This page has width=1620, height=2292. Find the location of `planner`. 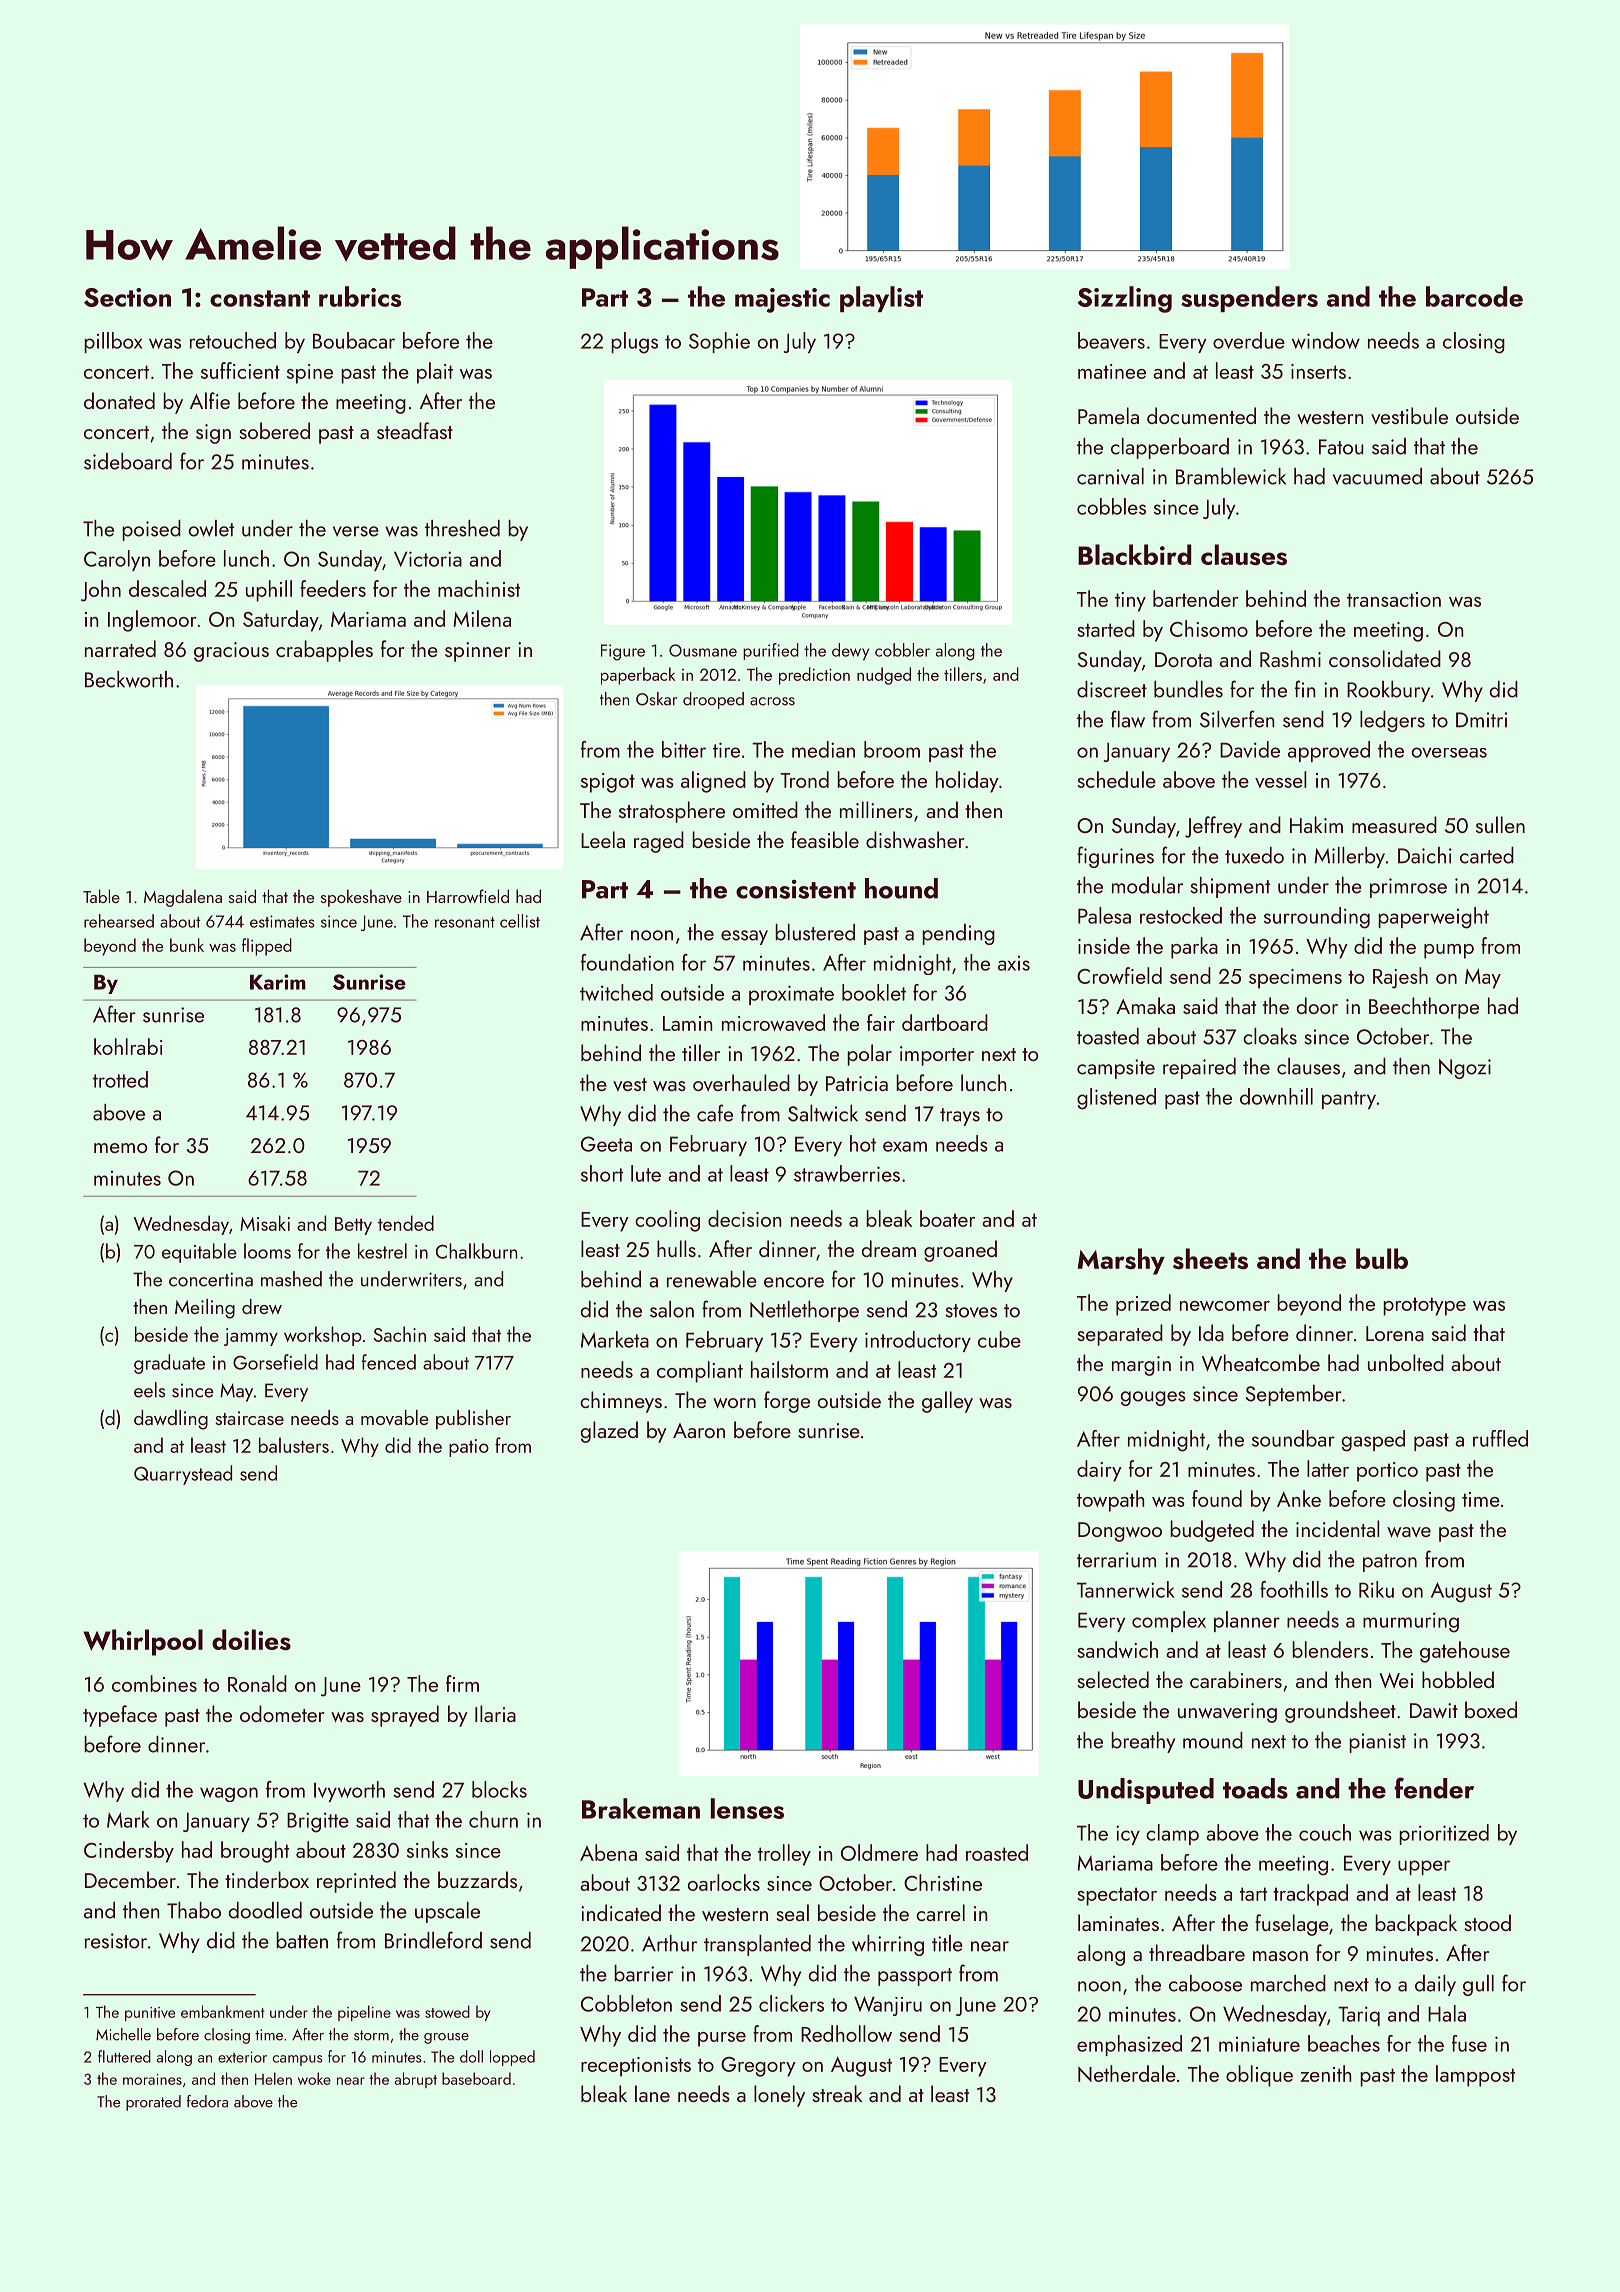

planner is located at coordinates (1247, 1621).
